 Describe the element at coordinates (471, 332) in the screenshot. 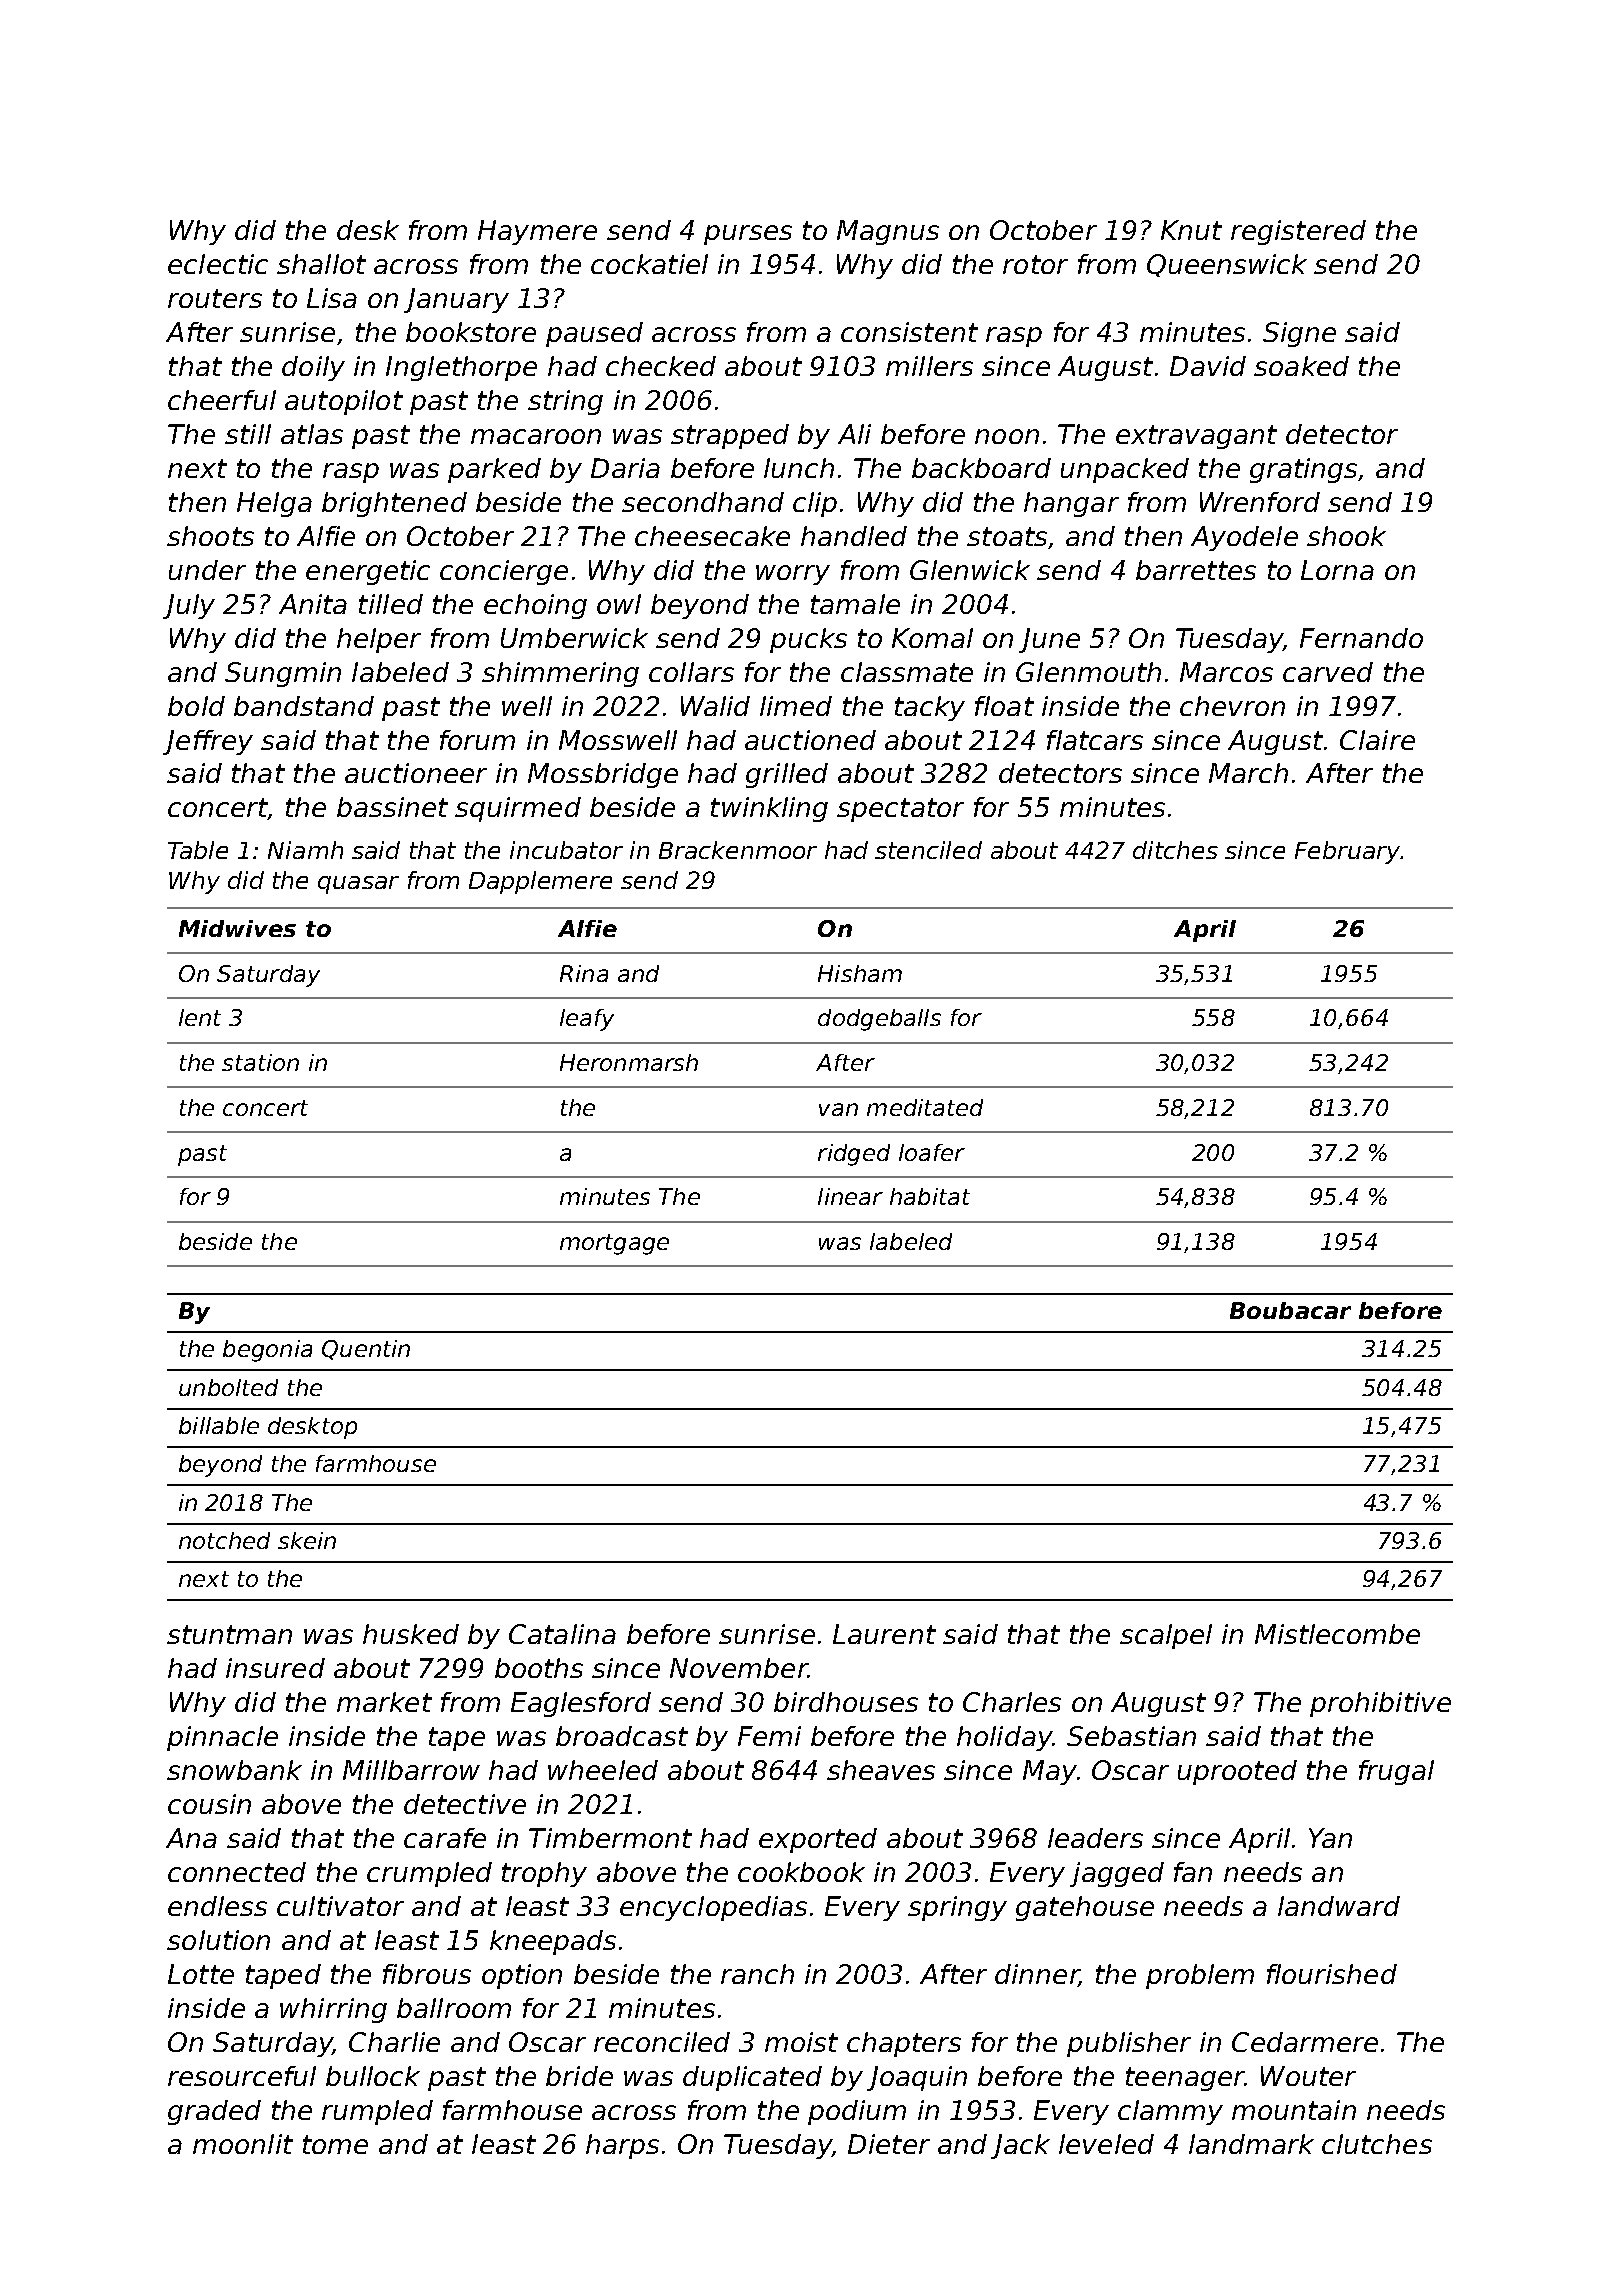

I see `bookstore` at that location.
